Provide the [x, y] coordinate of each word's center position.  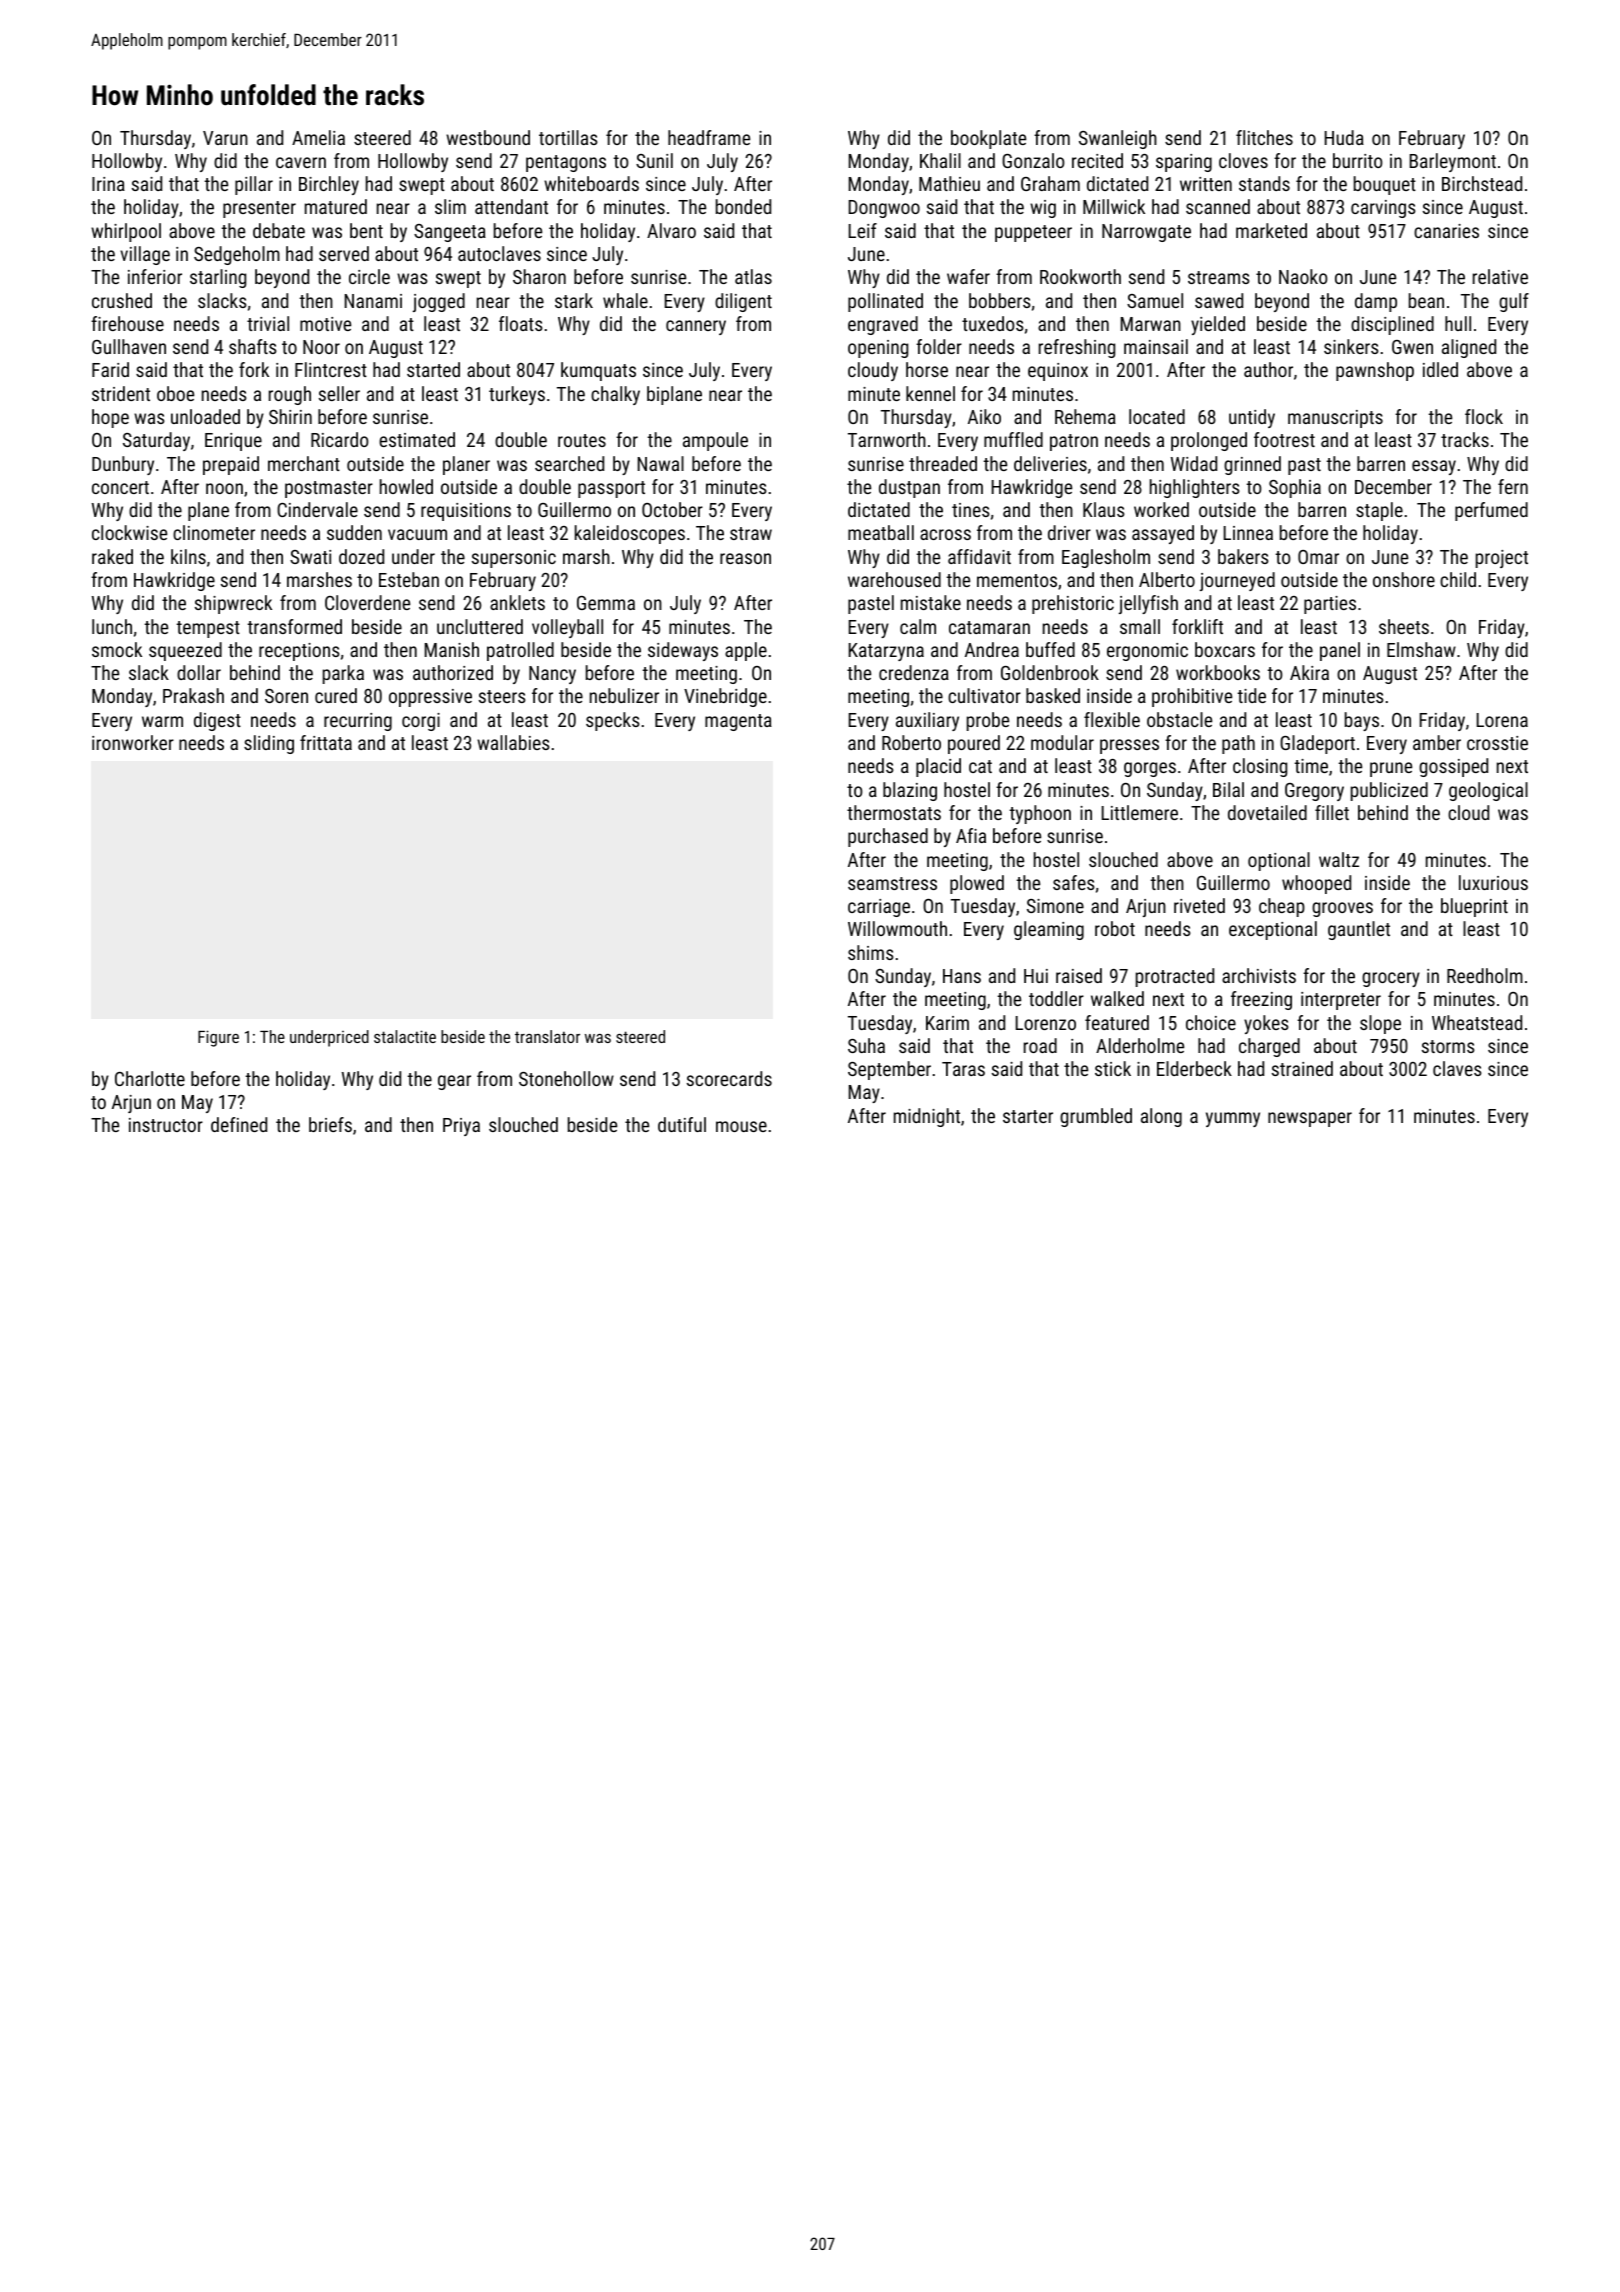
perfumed [1491, 511]
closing [1260, 767]
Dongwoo [884, 209]
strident [121, 393]
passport [611, 489]
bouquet [1385, 185]
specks [613, 721]
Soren [286, 696]
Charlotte [150, 1078]
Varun [225, 138]
